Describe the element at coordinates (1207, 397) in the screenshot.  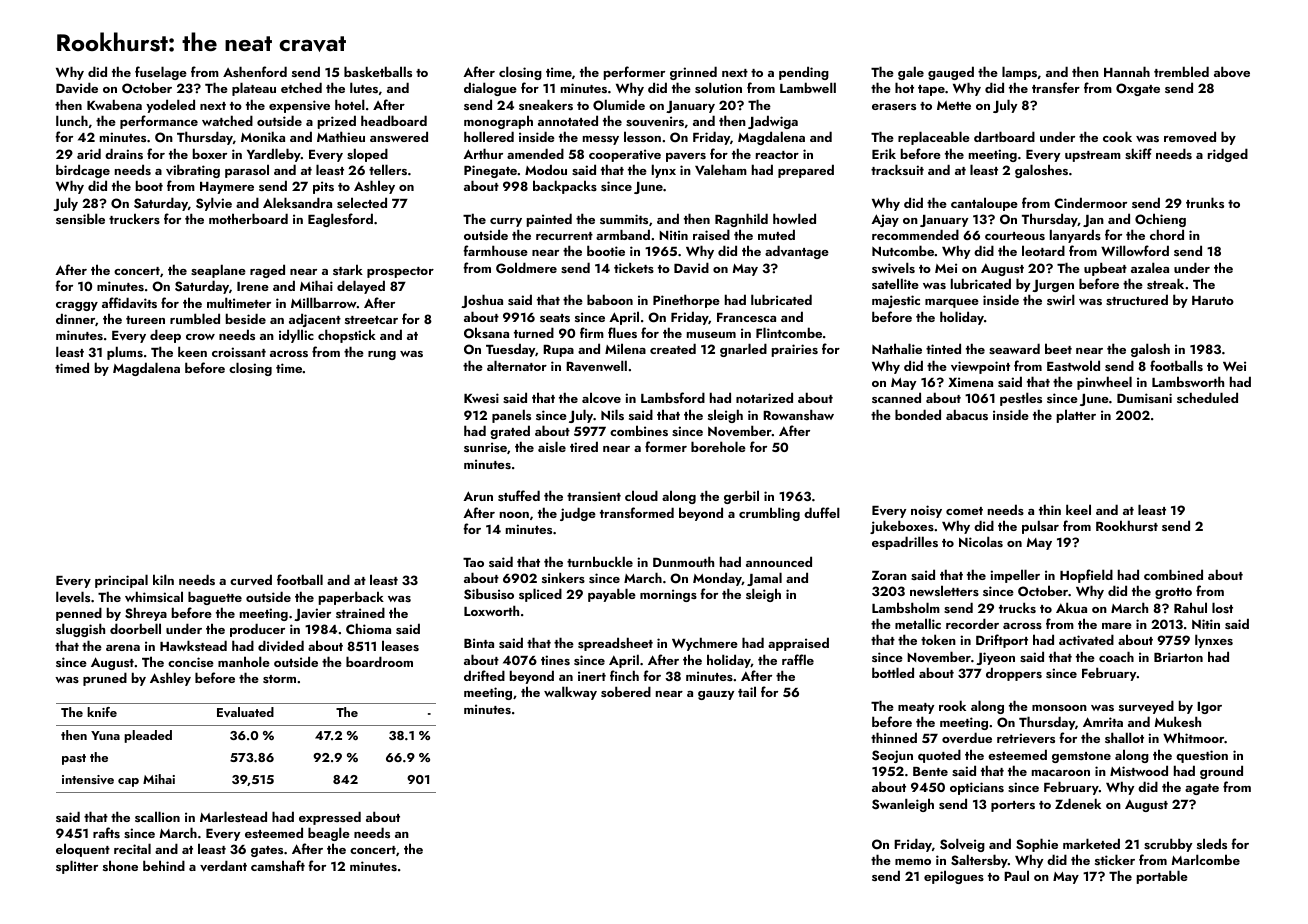
I see `scheduled` at that location.
